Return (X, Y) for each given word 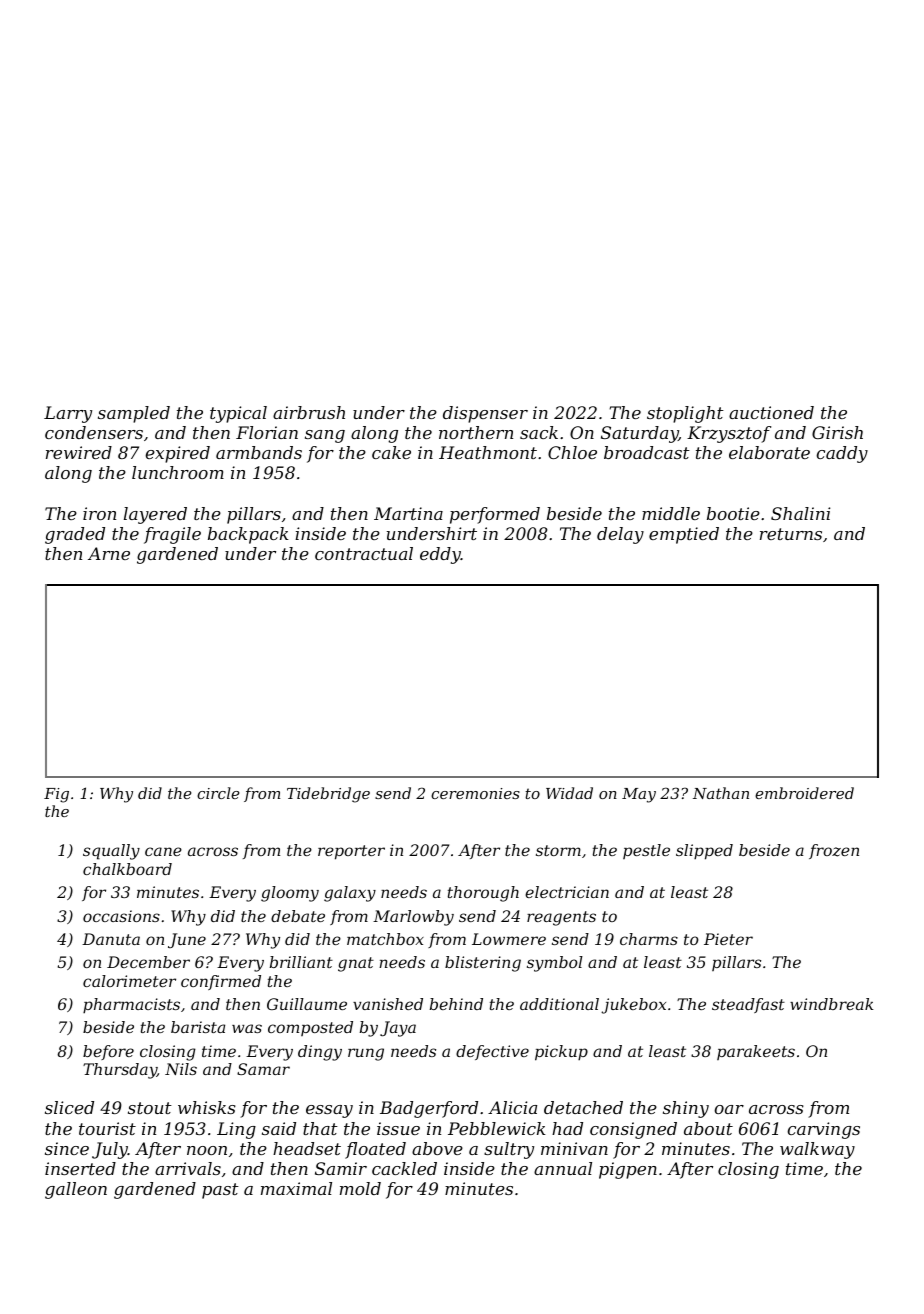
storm (558, 850)
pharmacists (131, 1005)
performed (495, 515)
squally (111, 852)
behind (456, 1004)
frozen (834, 851)
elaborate (769, 452)
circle (218, 793)
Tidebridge (328, 795)
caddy (842, 454)
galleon (76, 1190)
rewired (79, 452)
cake (391, 452)
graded (75, 535)
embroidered (804, 793)
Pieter (728, 939)
